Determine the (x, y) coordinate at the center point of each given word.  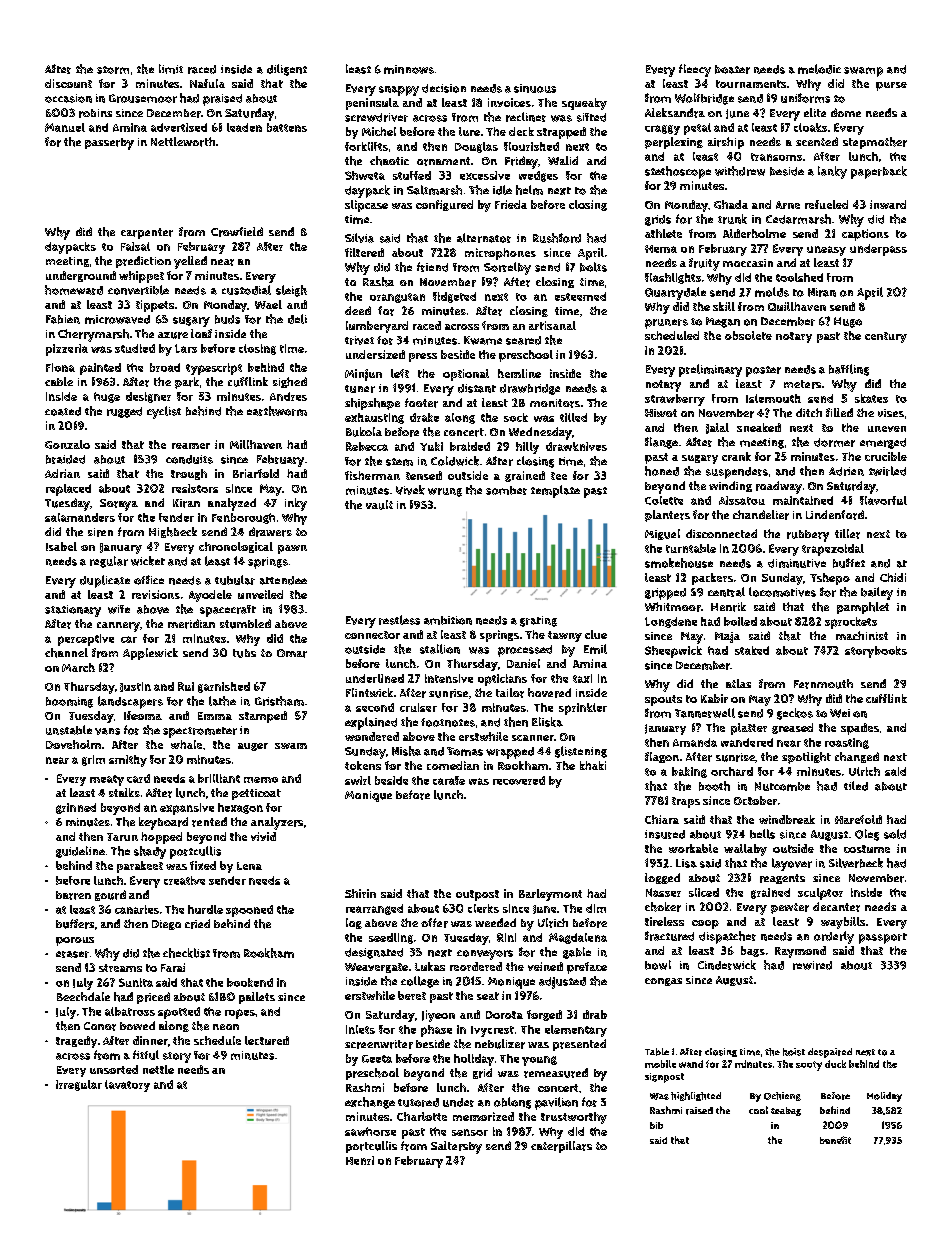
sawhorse (370, 1131)
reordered (476, 966)
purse (891, 86)
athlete (663, 233)
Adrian (62, 473)
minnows (409, 69)
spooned (249, 911)
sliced (704, 892)
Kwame (483, 340)
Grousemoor (143, 98)
